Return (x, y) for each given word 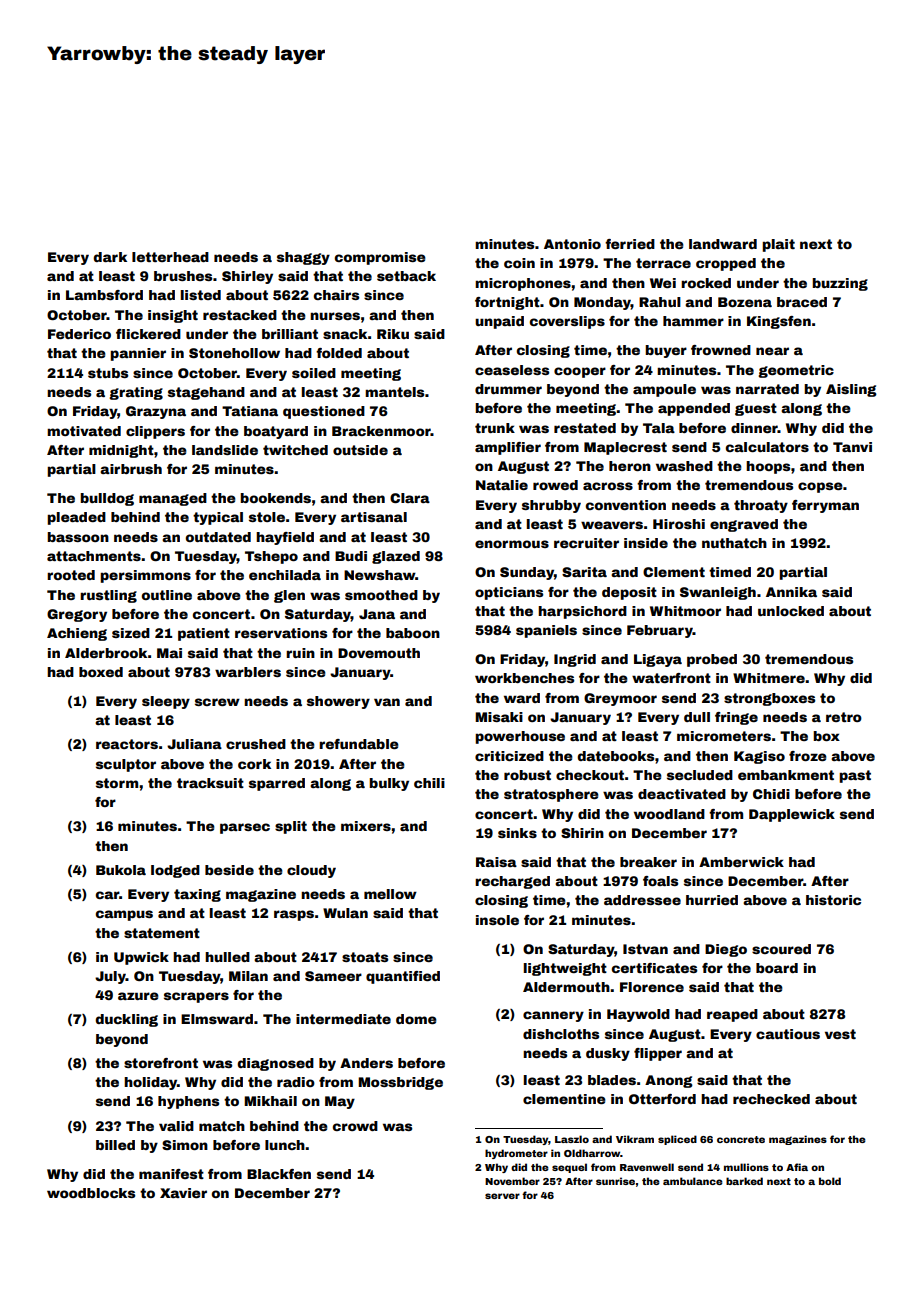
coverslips (567, 322)
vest (840, 1034)
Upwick (141, 958)
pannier (138, 354)
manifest (171, 1174)
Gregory (77, 615)
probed (712, 660)
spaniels (546, 631)
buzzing (840, 284)
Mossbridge (400, 1083)
